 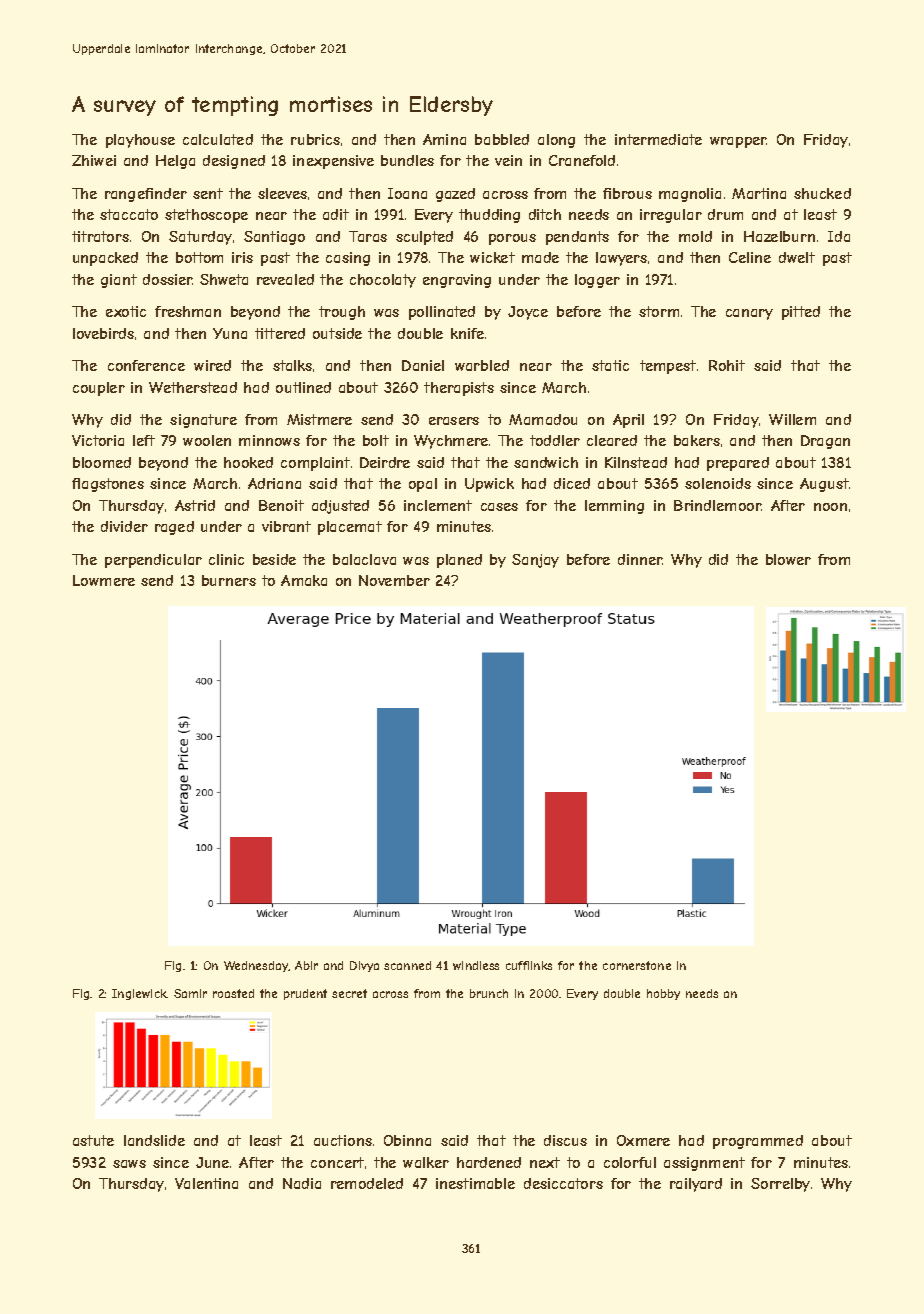 I want to click on playhouse, so click(x=140, y=141).
